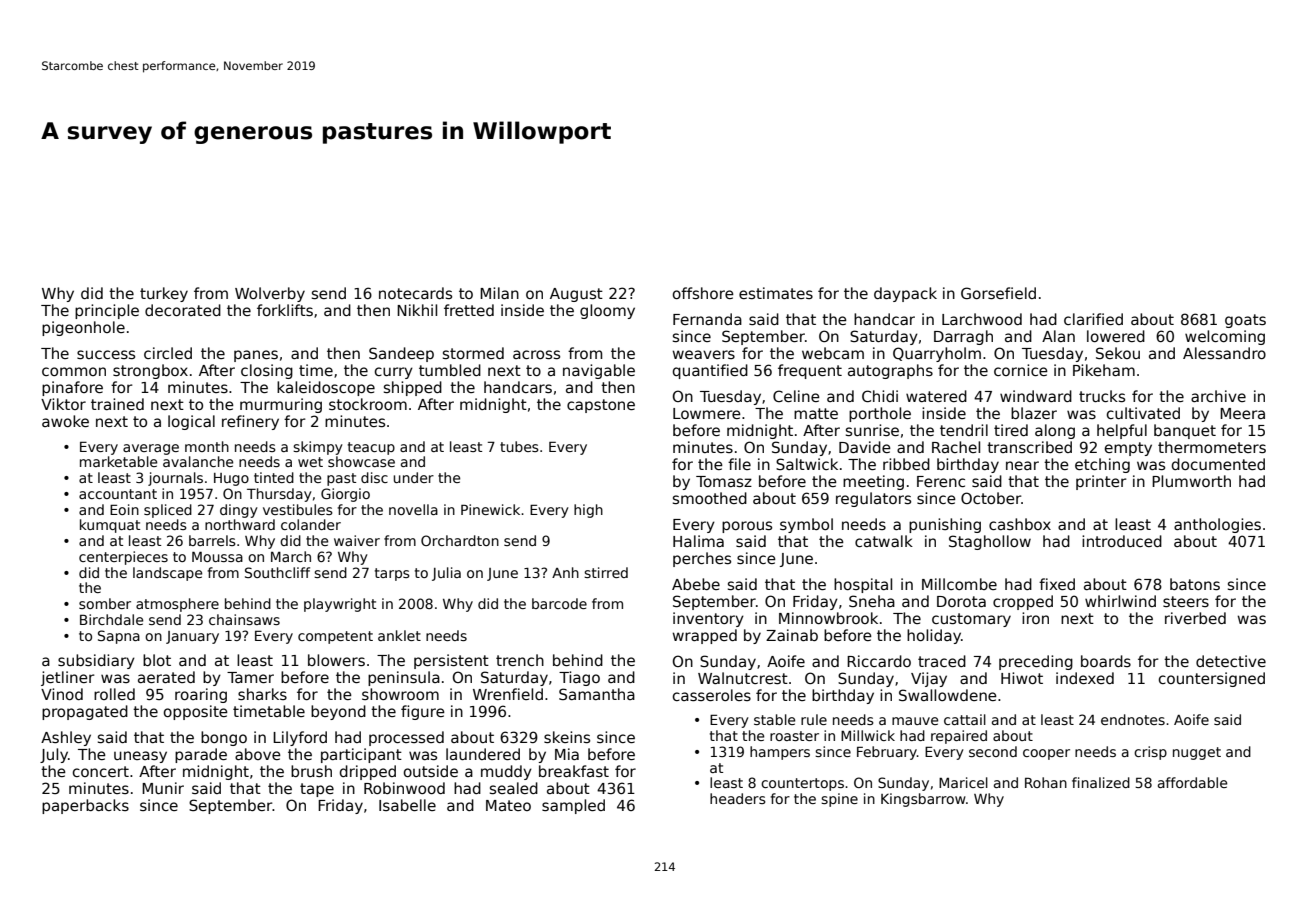  I want to click on August, so click(576, 295).
